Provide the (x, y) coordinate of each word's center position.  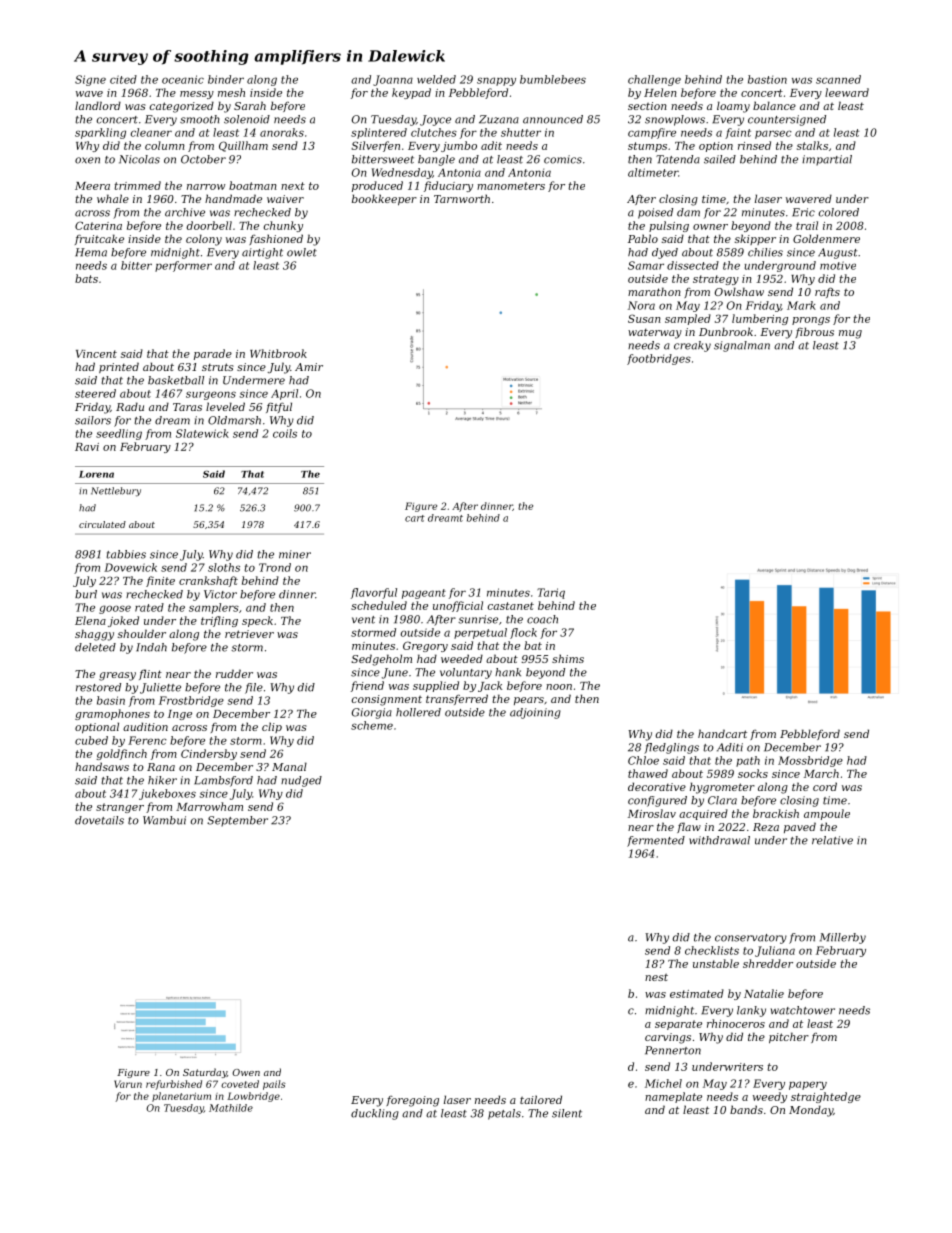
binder (226, 79)
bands (746, 1109)
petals (504, 1114)
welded (436, 79)
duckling (375, 1114)
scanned (838, 79)
